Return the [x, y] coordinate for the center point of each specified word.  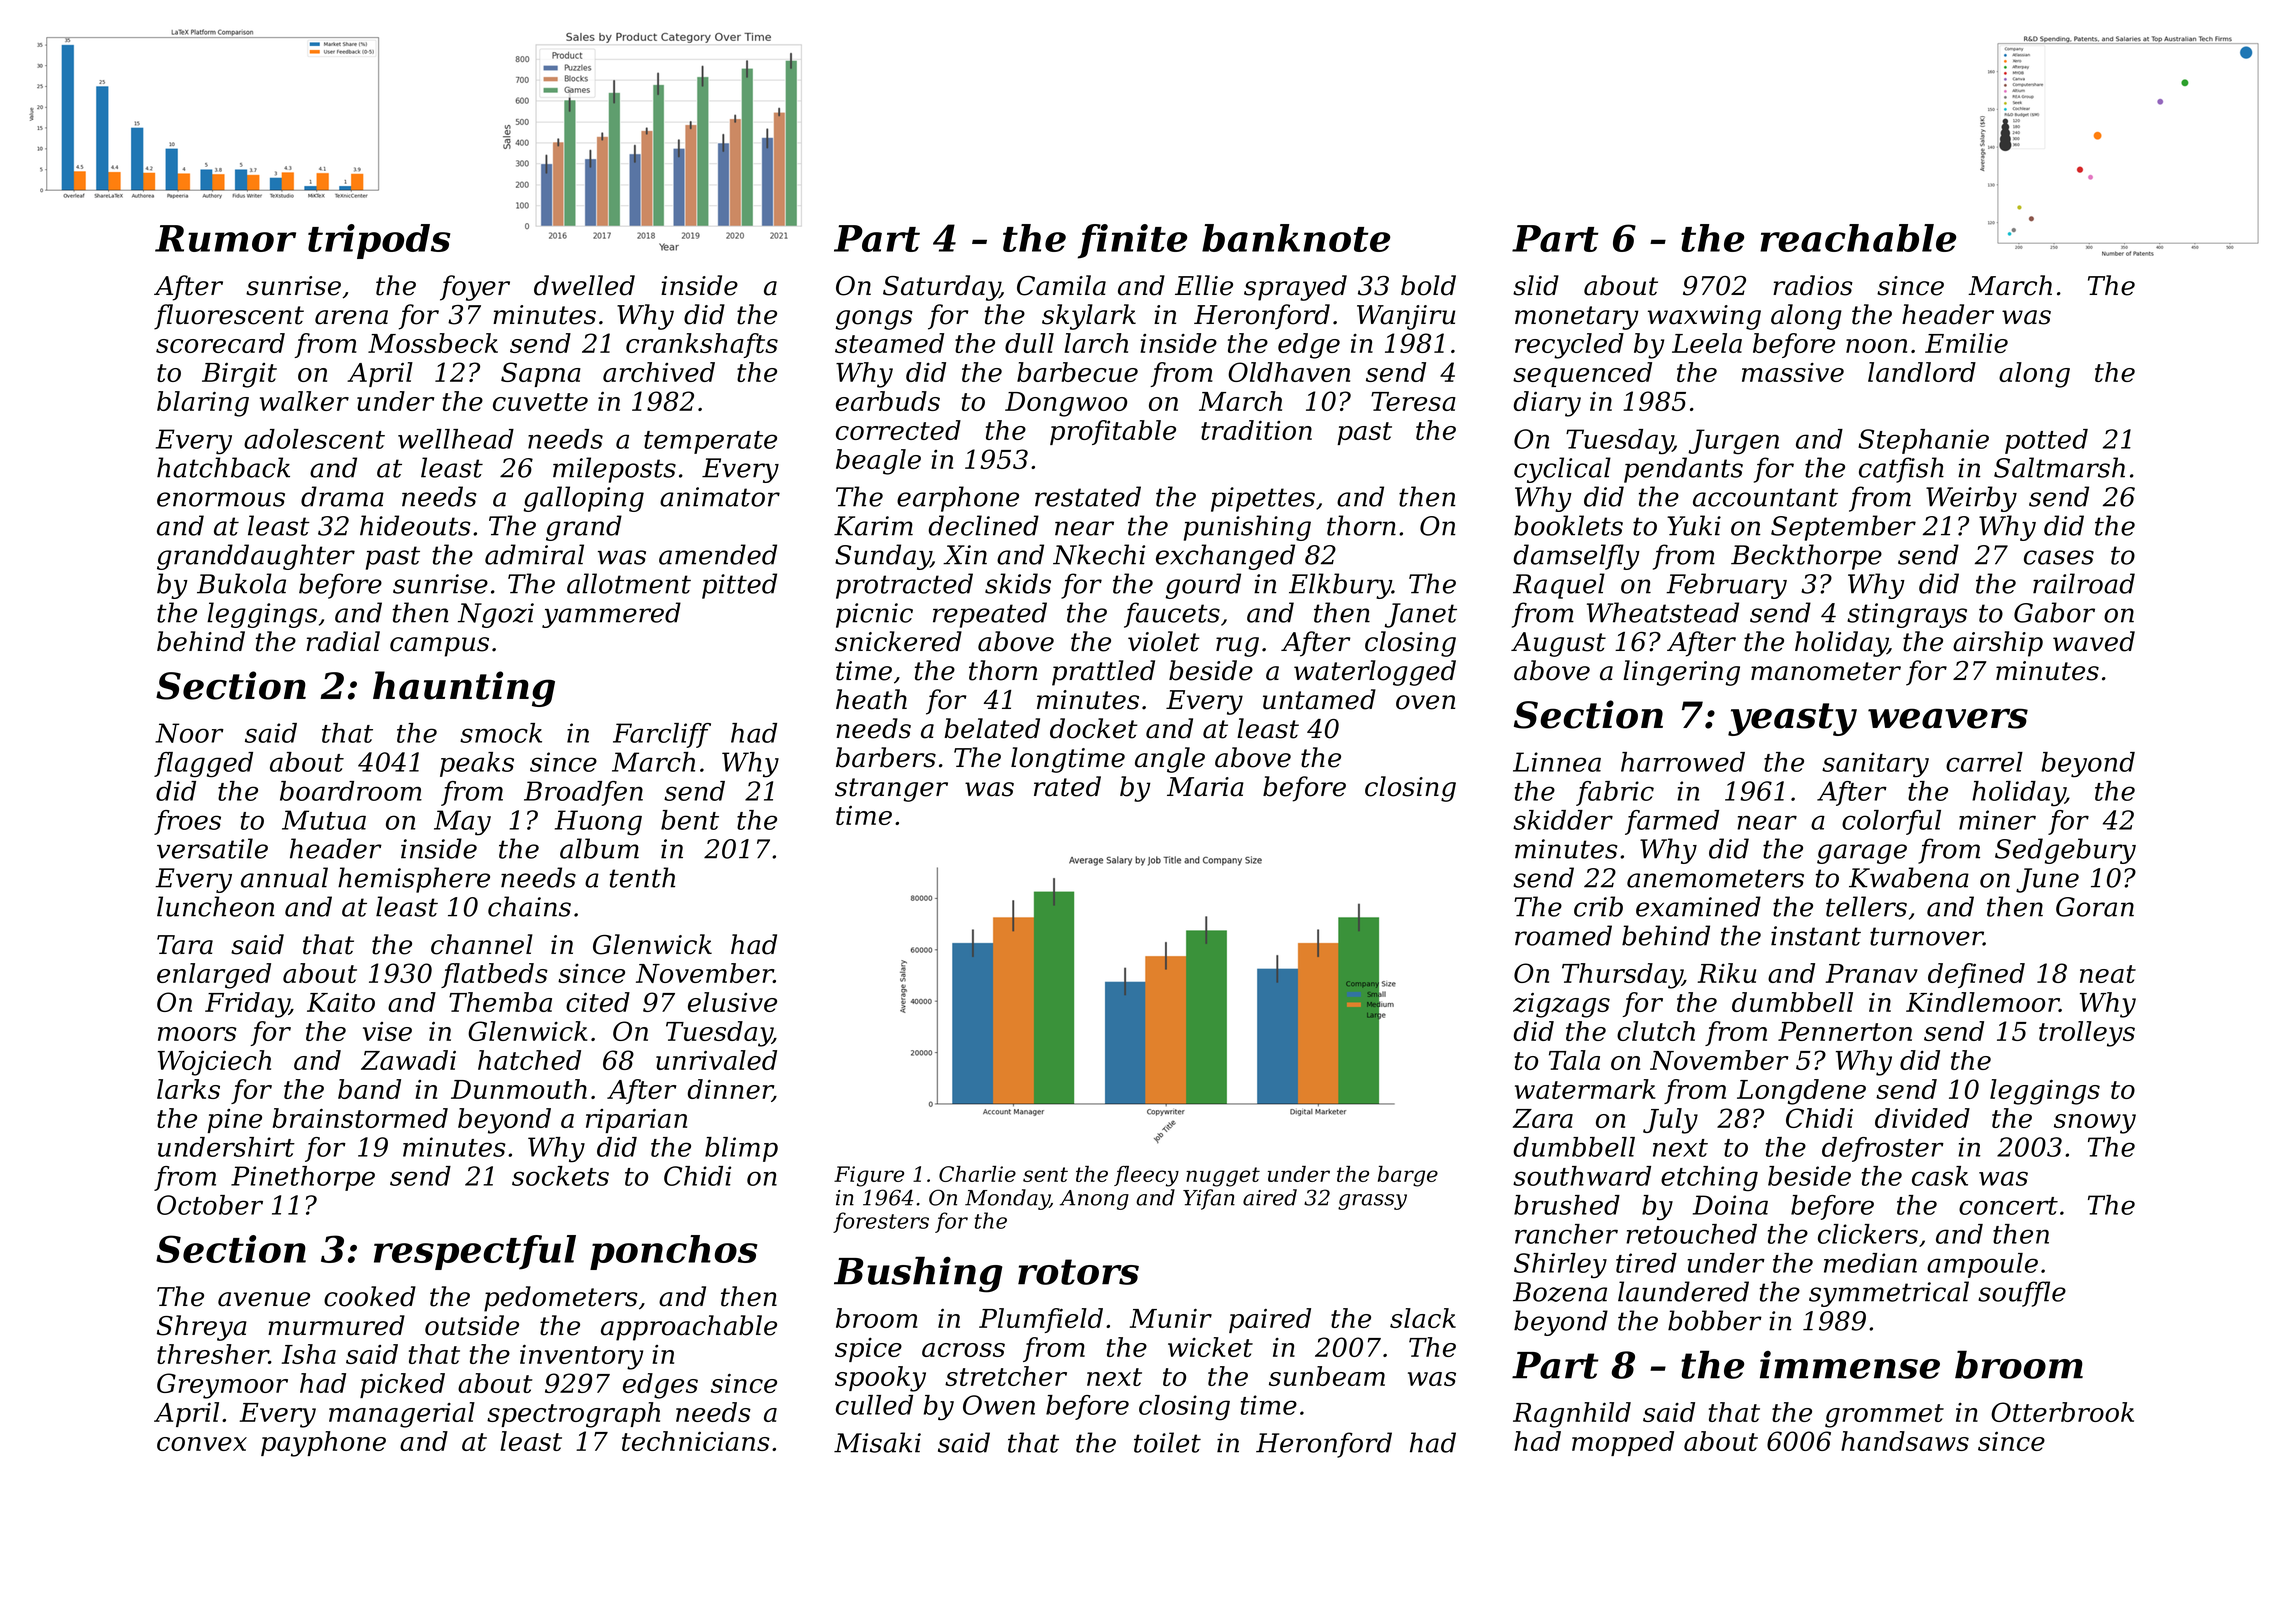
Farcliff [662, 735]
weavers [1948, 718]
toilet [1167, 1442]
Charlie [977, 1174]
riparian [636, 1121]
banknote [1296, 238]
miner [1997, 820]
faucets [1172, 615]
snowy [2095, 1124]
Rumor [225, 238]
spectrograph [573, 1415]
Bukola [241, 583]
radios [1813, 285]
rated [1067, 786]
